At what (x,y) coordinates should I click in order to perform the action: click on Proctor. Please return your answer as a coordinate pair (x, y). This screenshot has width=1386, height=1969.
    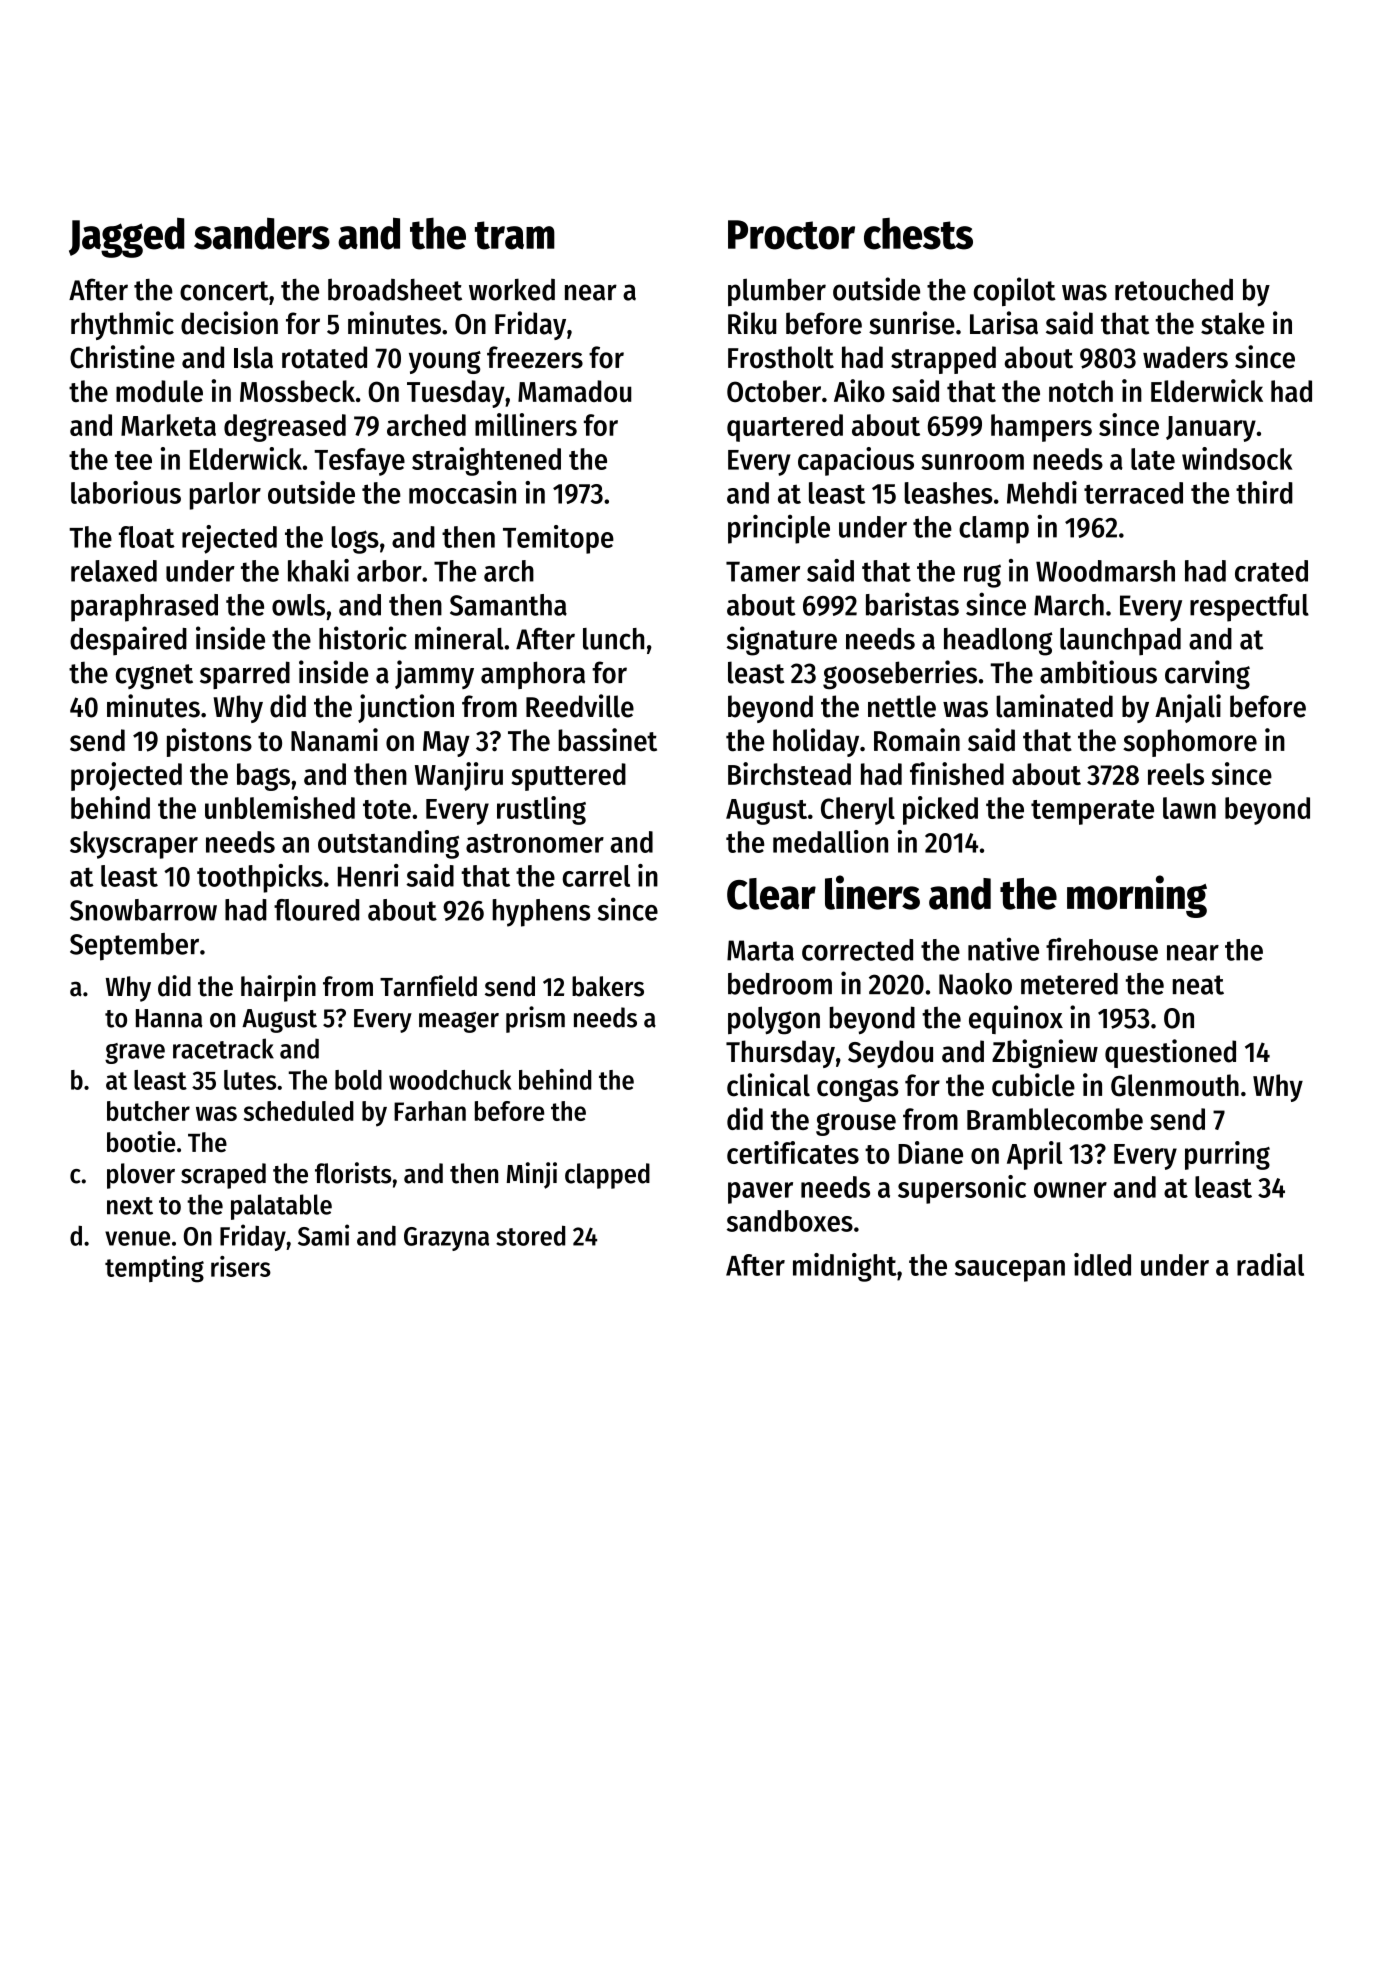
    Looking at the image, I should click on (791, 235).
